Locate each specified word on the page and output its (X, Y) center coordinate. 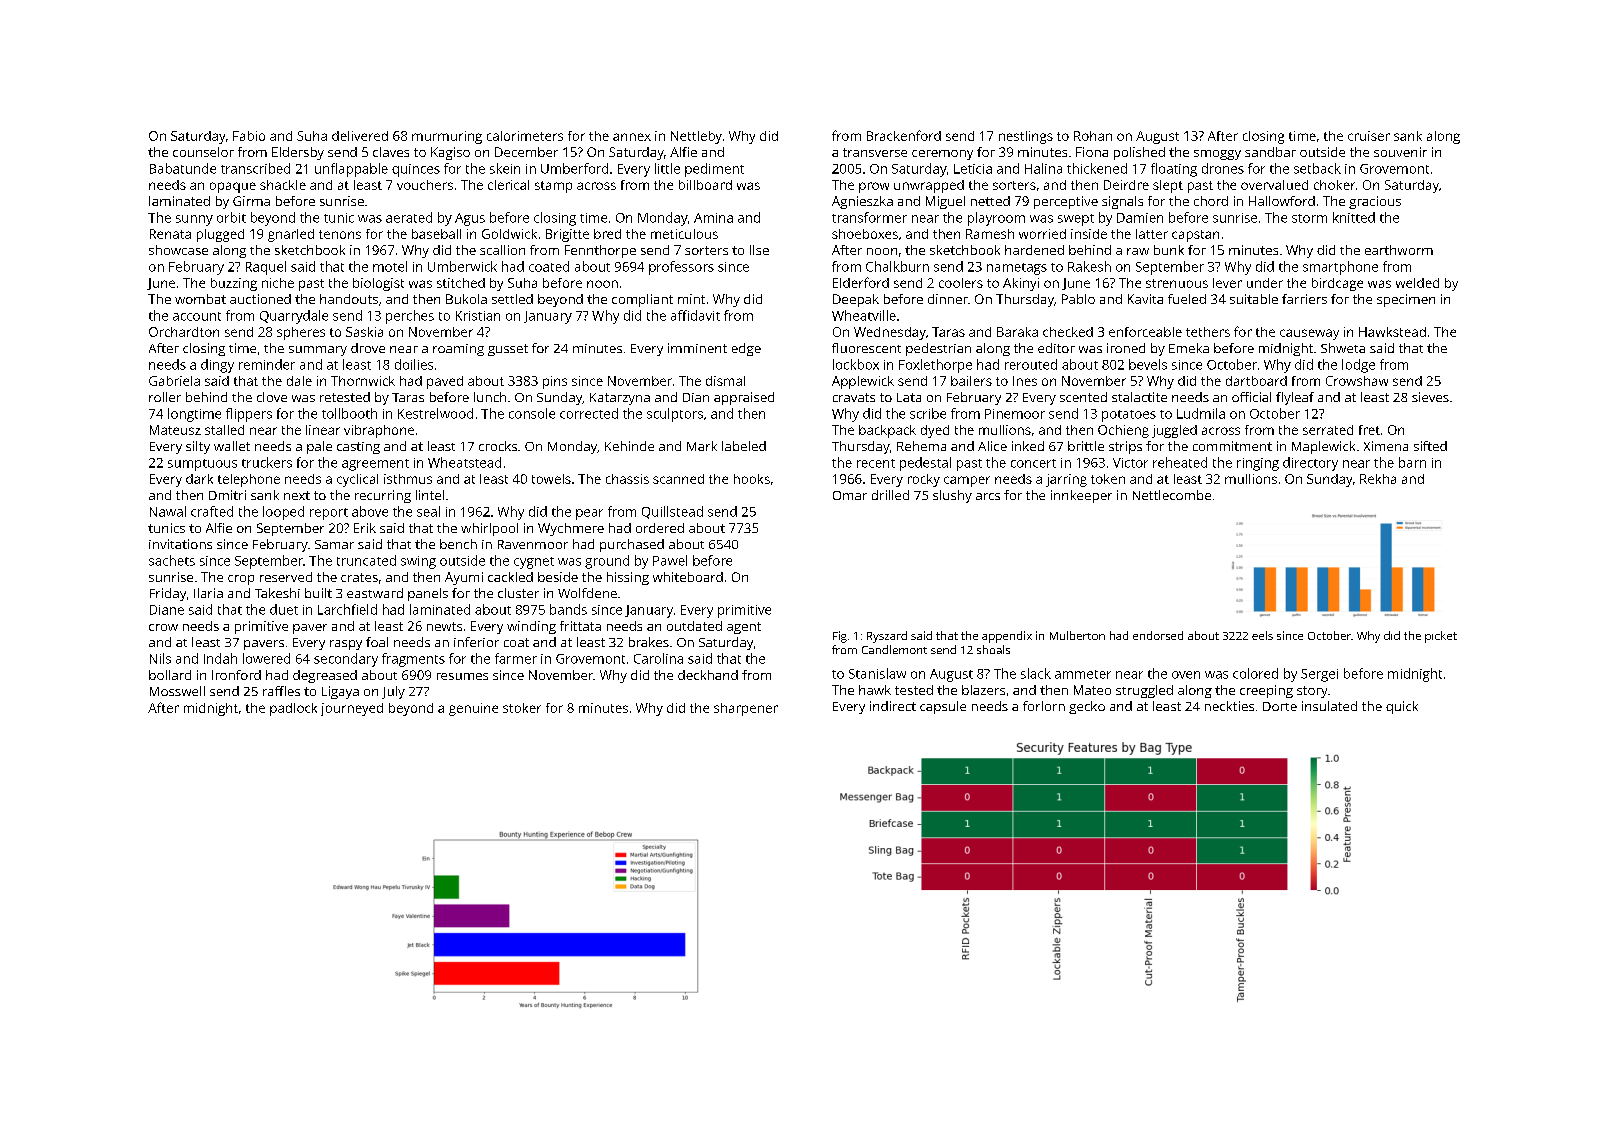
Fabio (249, 136)
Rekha (1378, 479)
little (667, 168)
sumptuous (202, 465)
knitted (1354, 217)
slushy (952, 496)
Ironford (236, 675)
